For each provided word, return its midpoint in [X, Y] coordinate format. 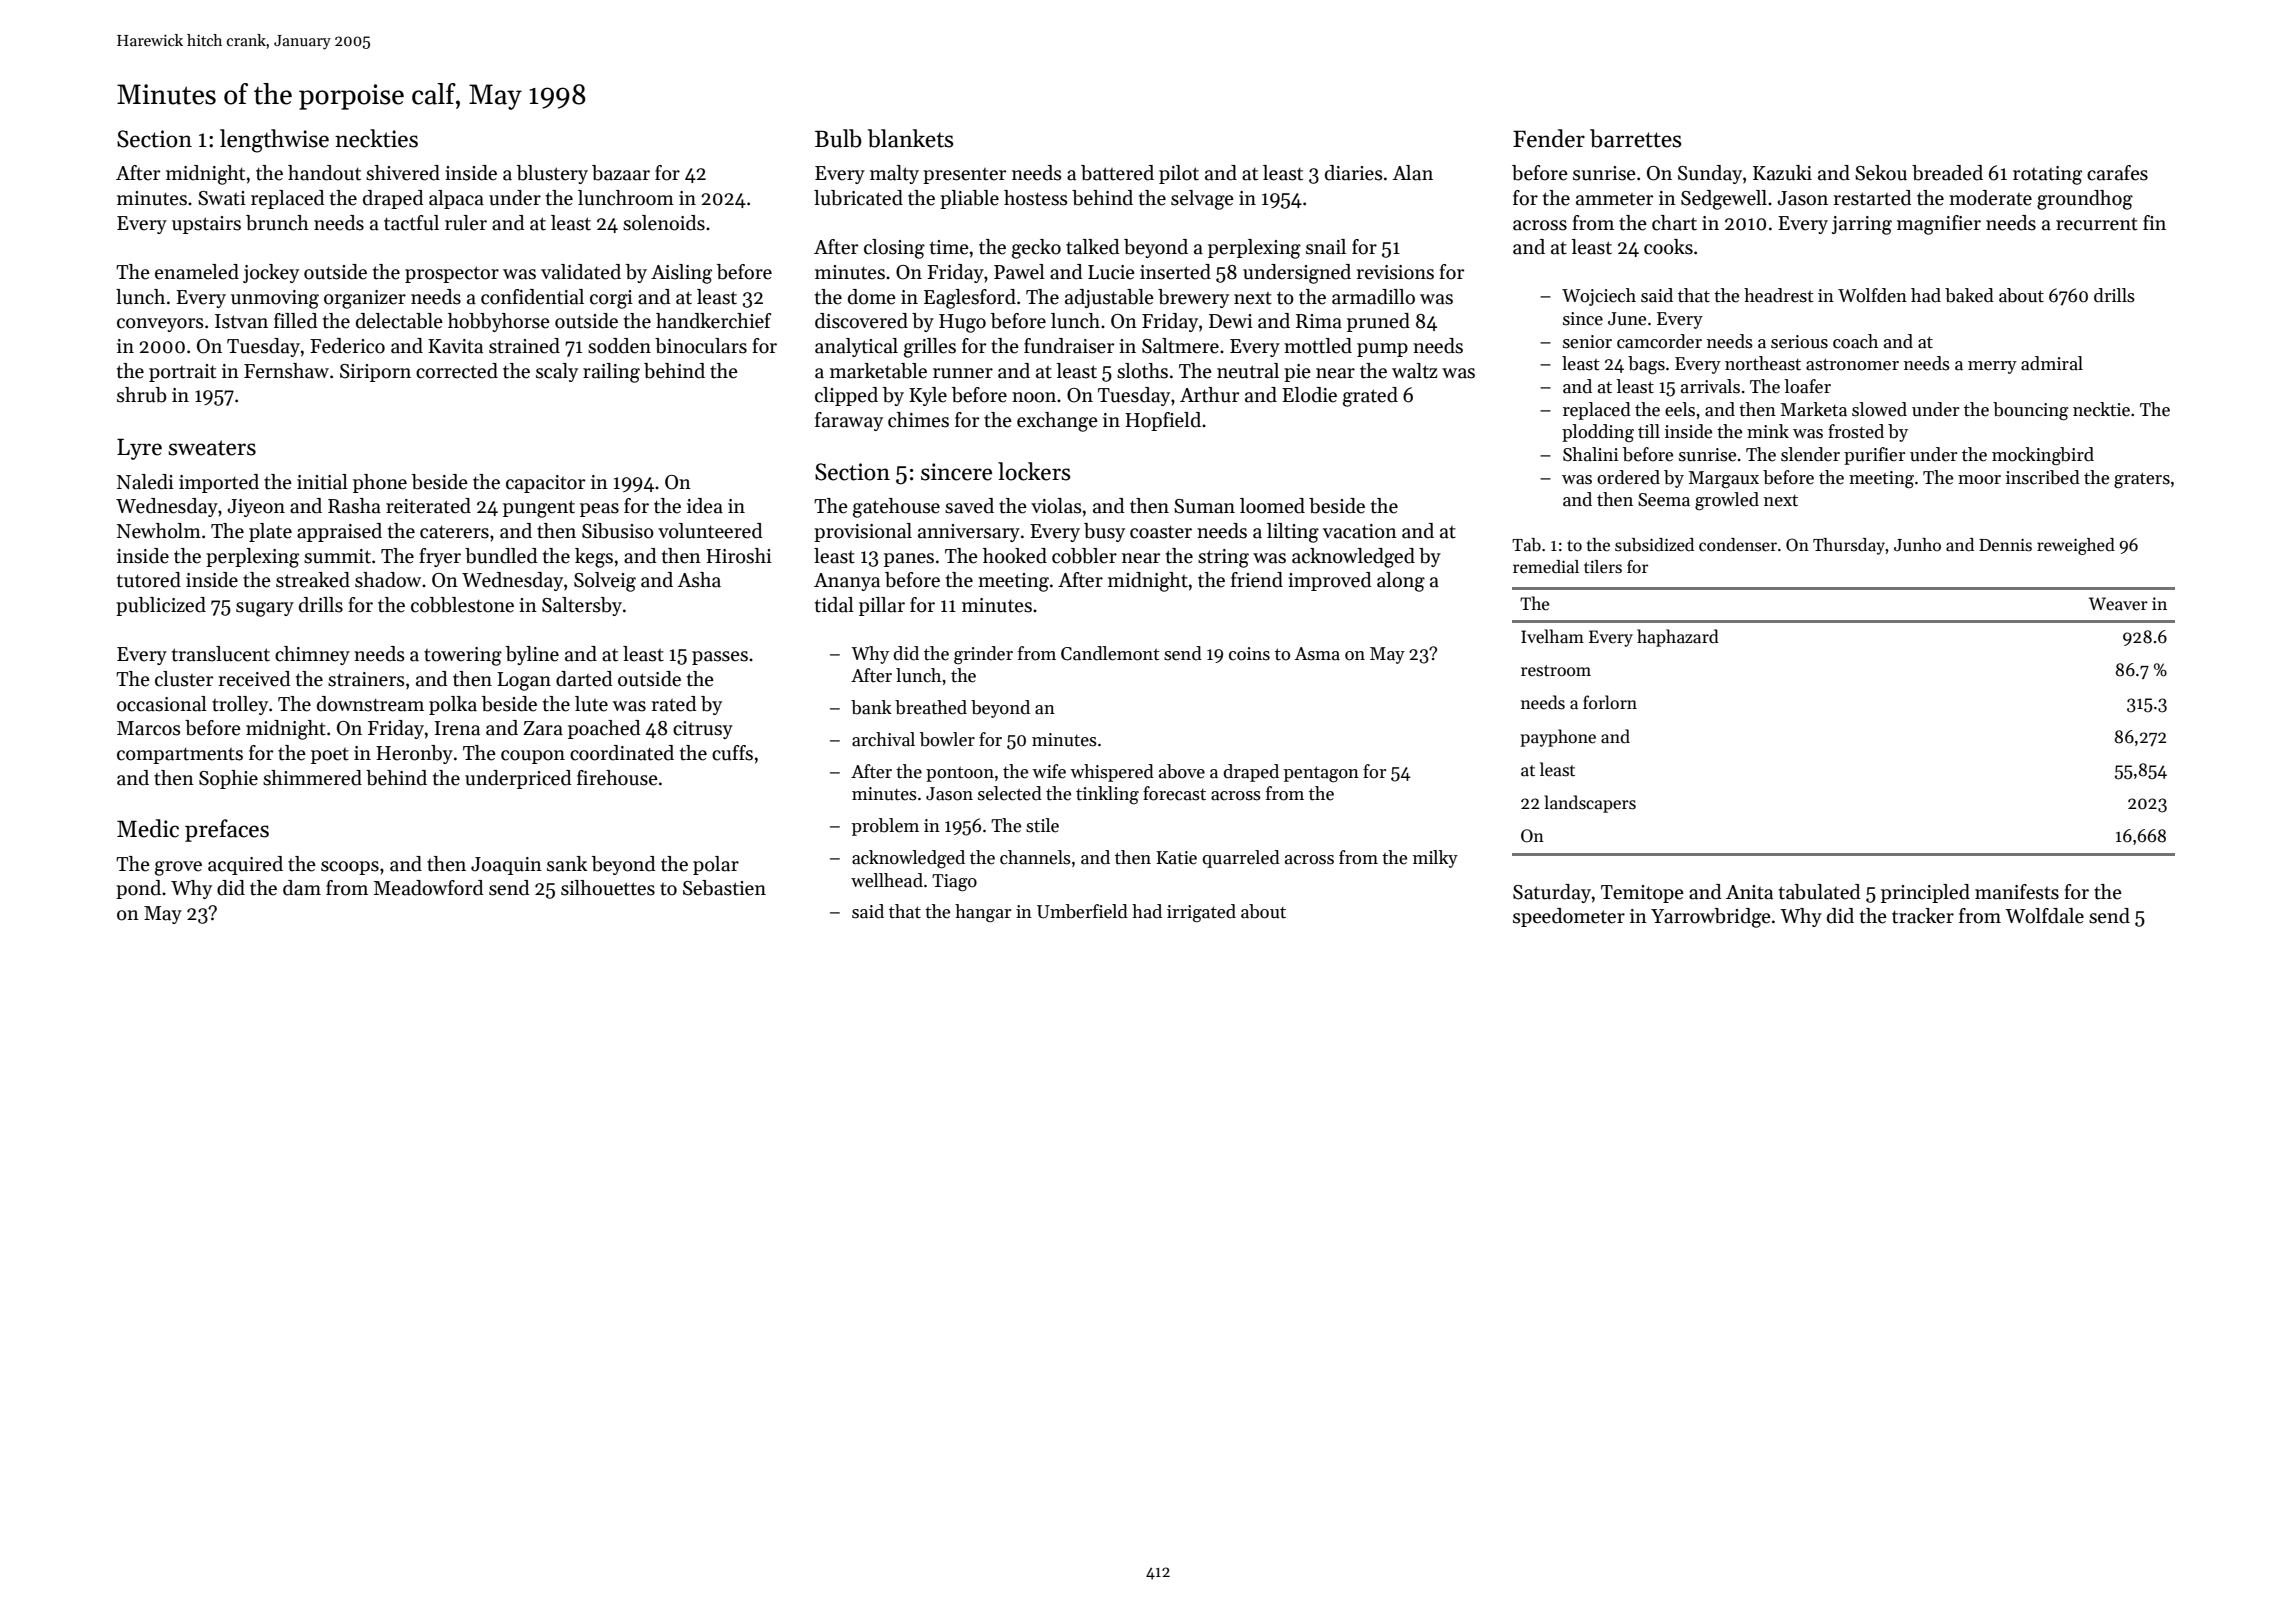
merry [1992, 367]
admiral [2052, 363]
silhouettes [608, 888]
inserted [1175, 272]
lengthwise [274, 141]
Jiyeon [256, 508]
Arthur [1209, 395]
